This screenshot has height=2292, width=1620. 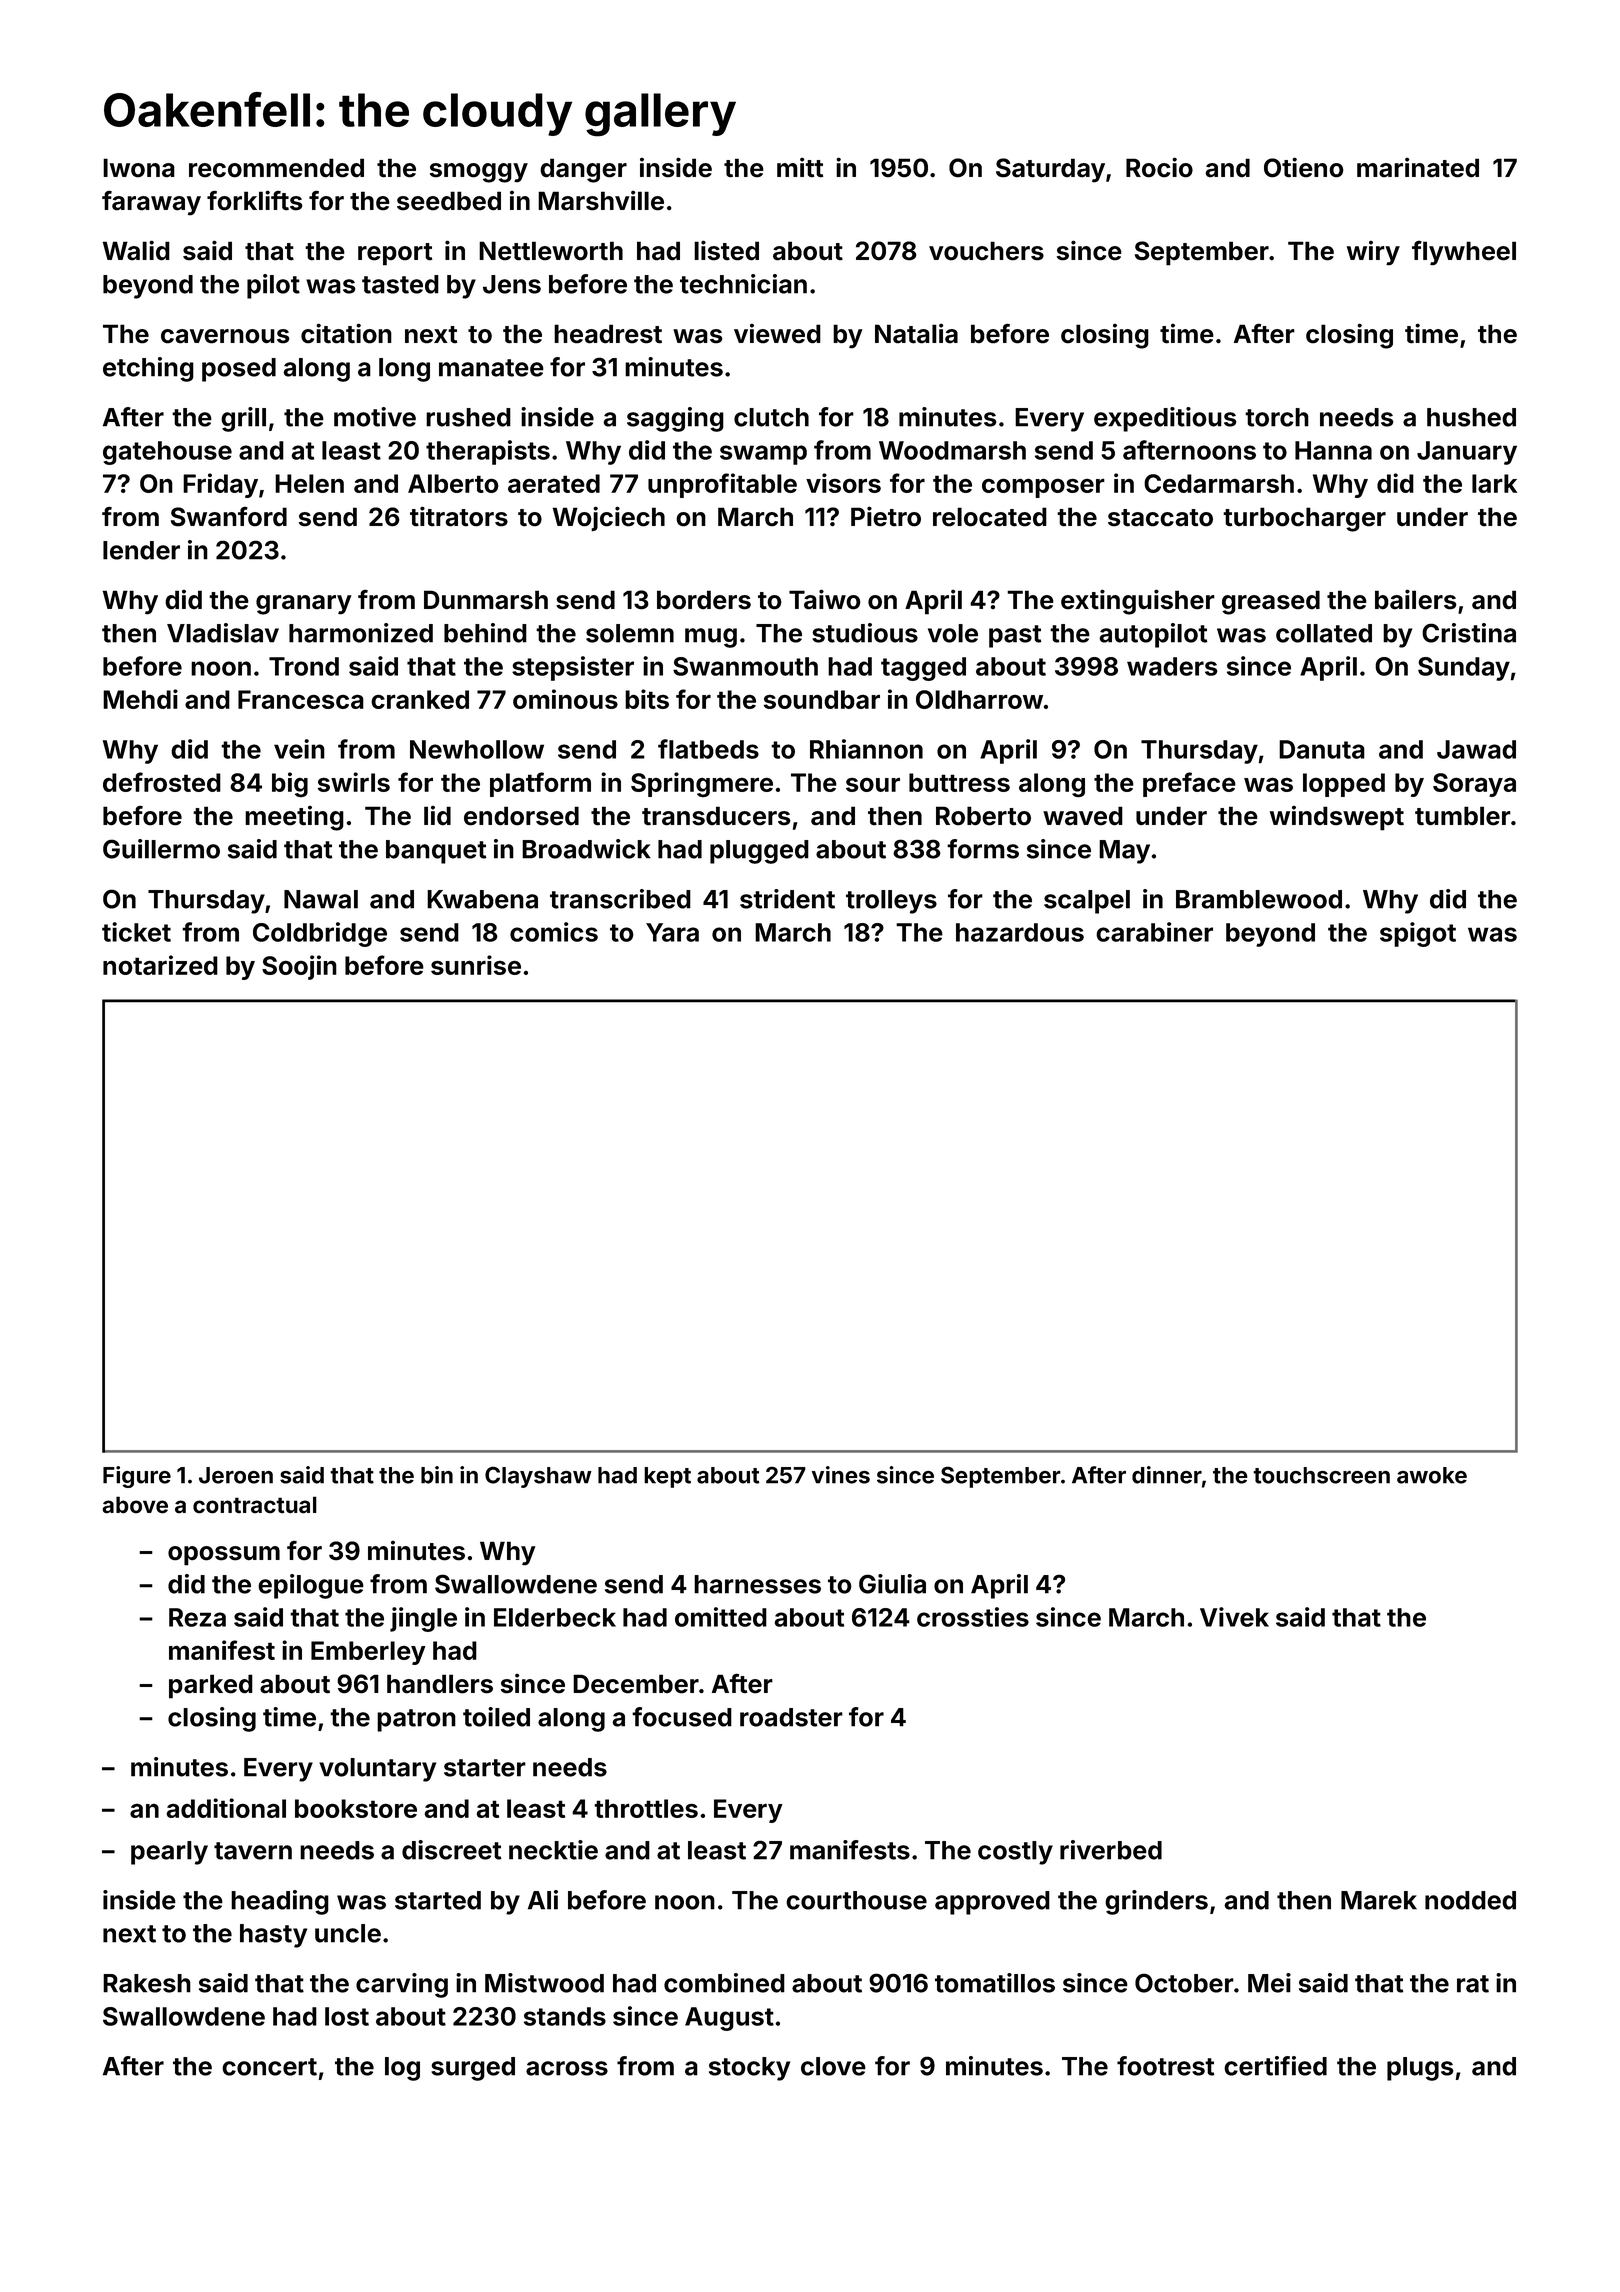 I want to click on torch, so click(x=1277, y=417).
